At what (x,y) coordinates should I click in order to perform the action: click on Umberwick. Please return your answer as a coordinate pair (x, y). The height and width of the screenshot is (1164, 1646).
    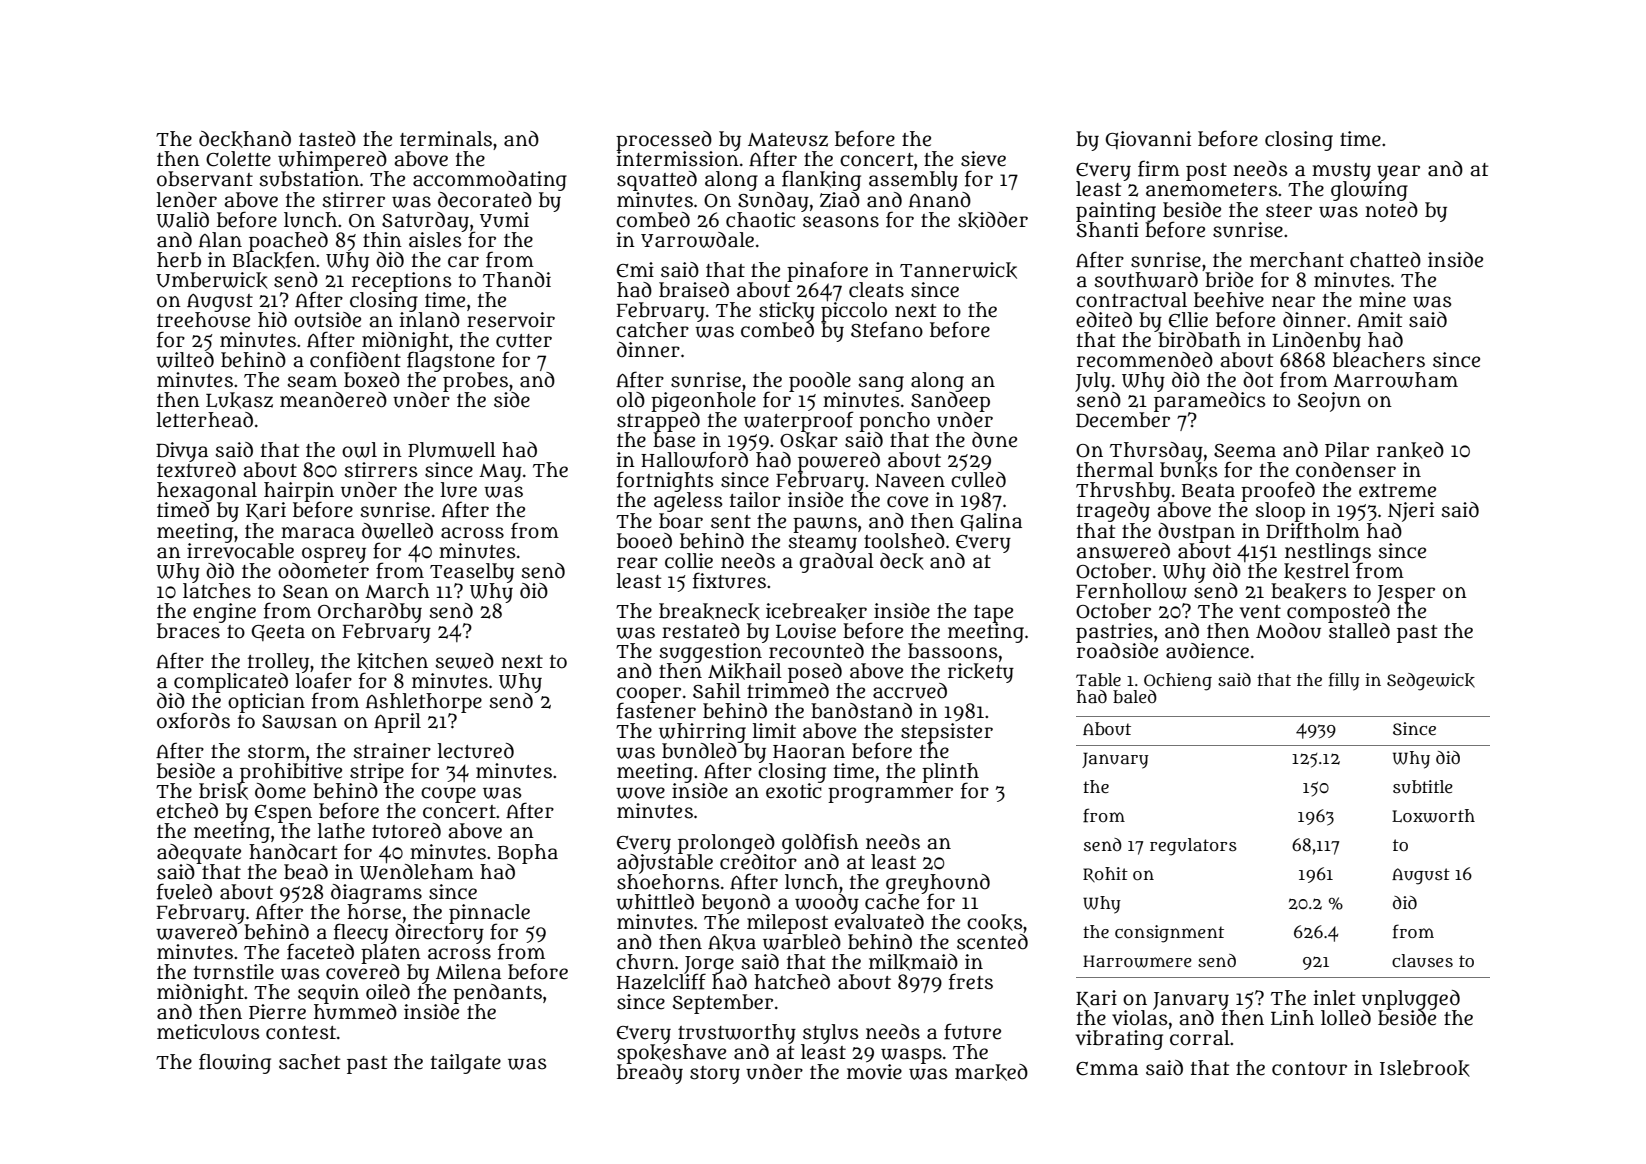
    Looking at the image, I should click on (212, 280).
